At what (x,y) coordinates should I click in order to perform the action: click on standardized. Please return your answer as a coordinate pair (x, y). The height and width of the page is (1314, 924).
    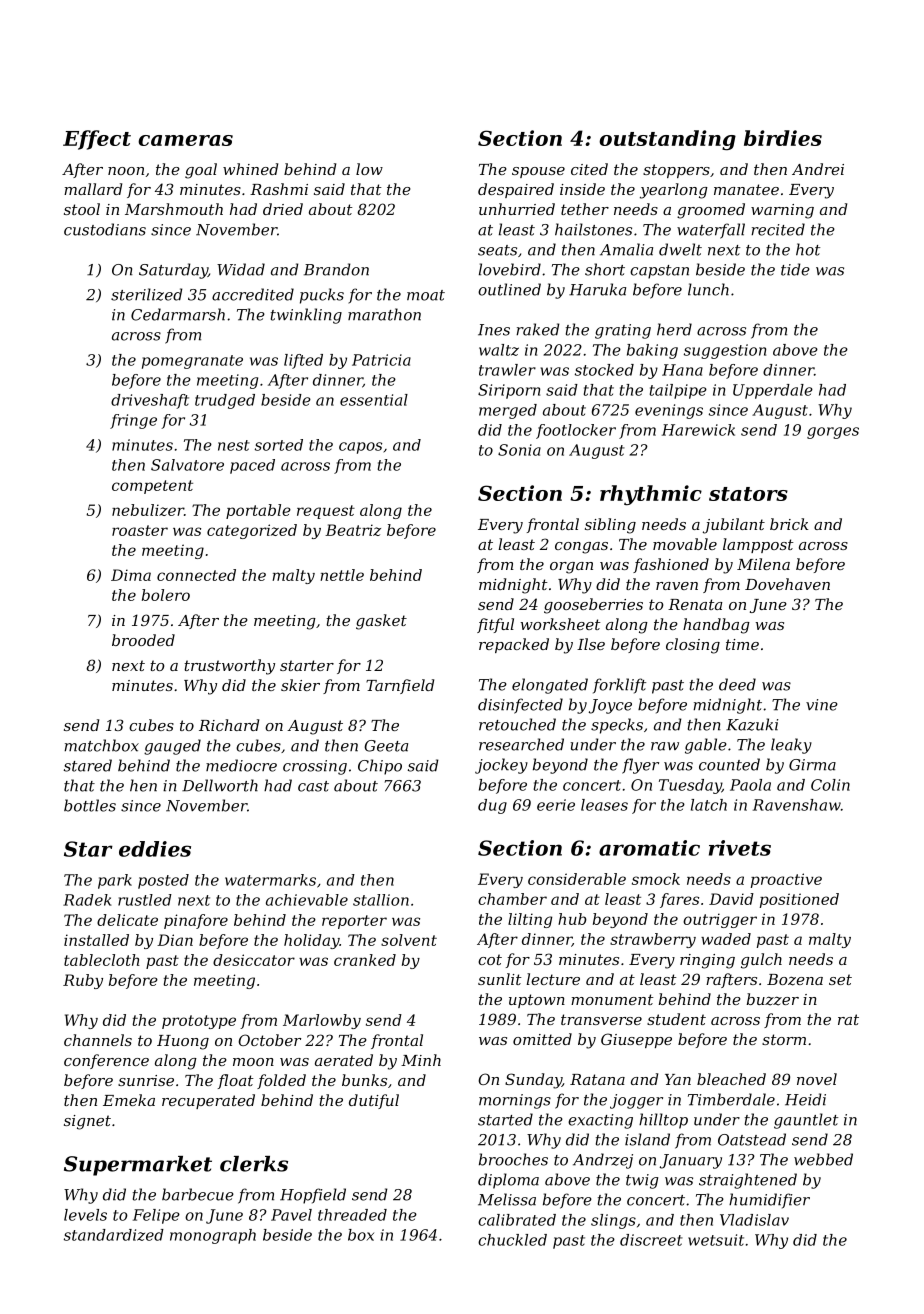
    Looking at the image, I should click on (114, 1235).
